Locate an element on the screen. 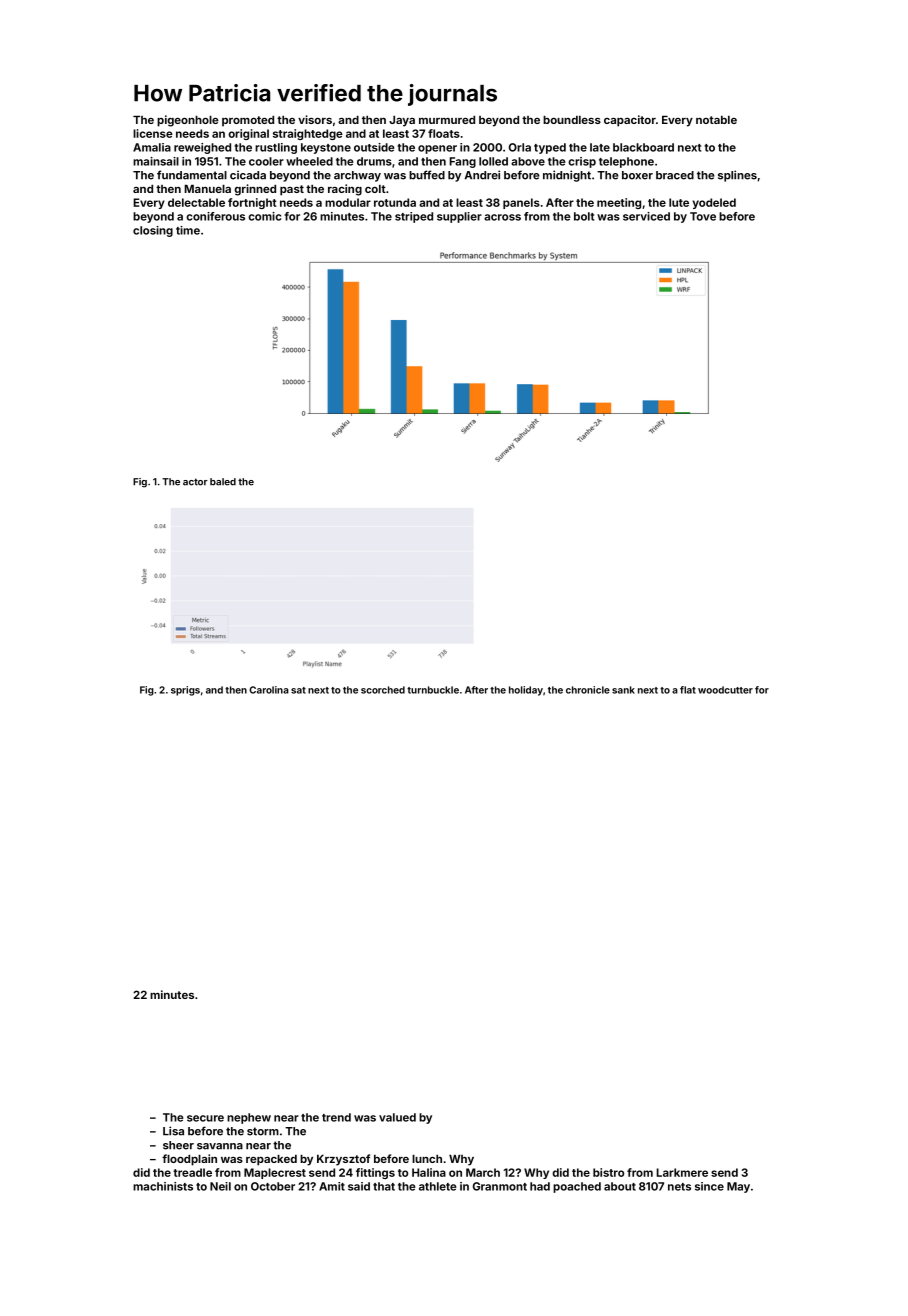 The height and width of the screenshot is (1316, 908). Carolina is located at coordinates (269, 690).
